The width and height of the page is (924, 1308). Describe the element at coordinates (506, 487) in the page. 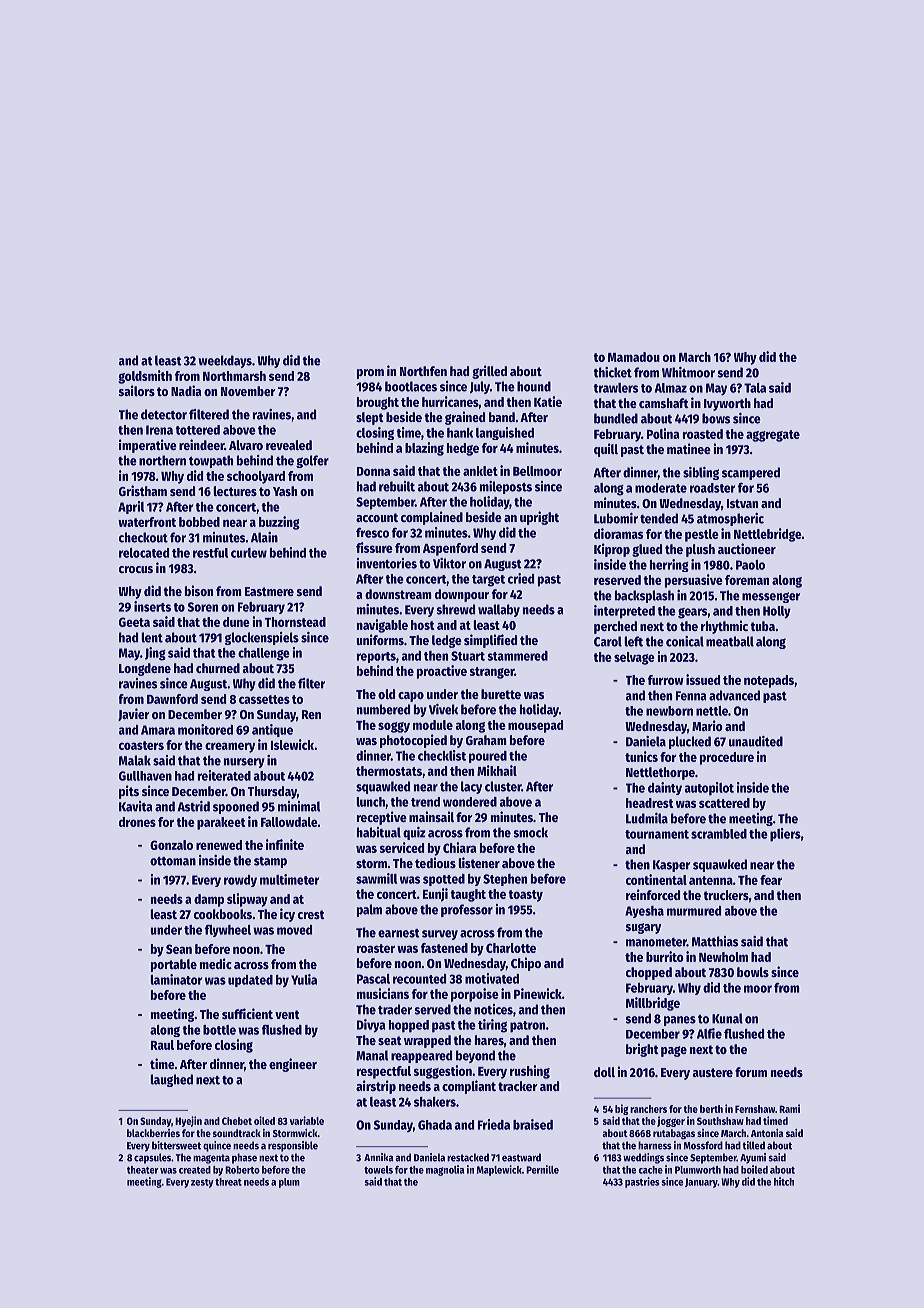

I see `mileposts` at that location.
